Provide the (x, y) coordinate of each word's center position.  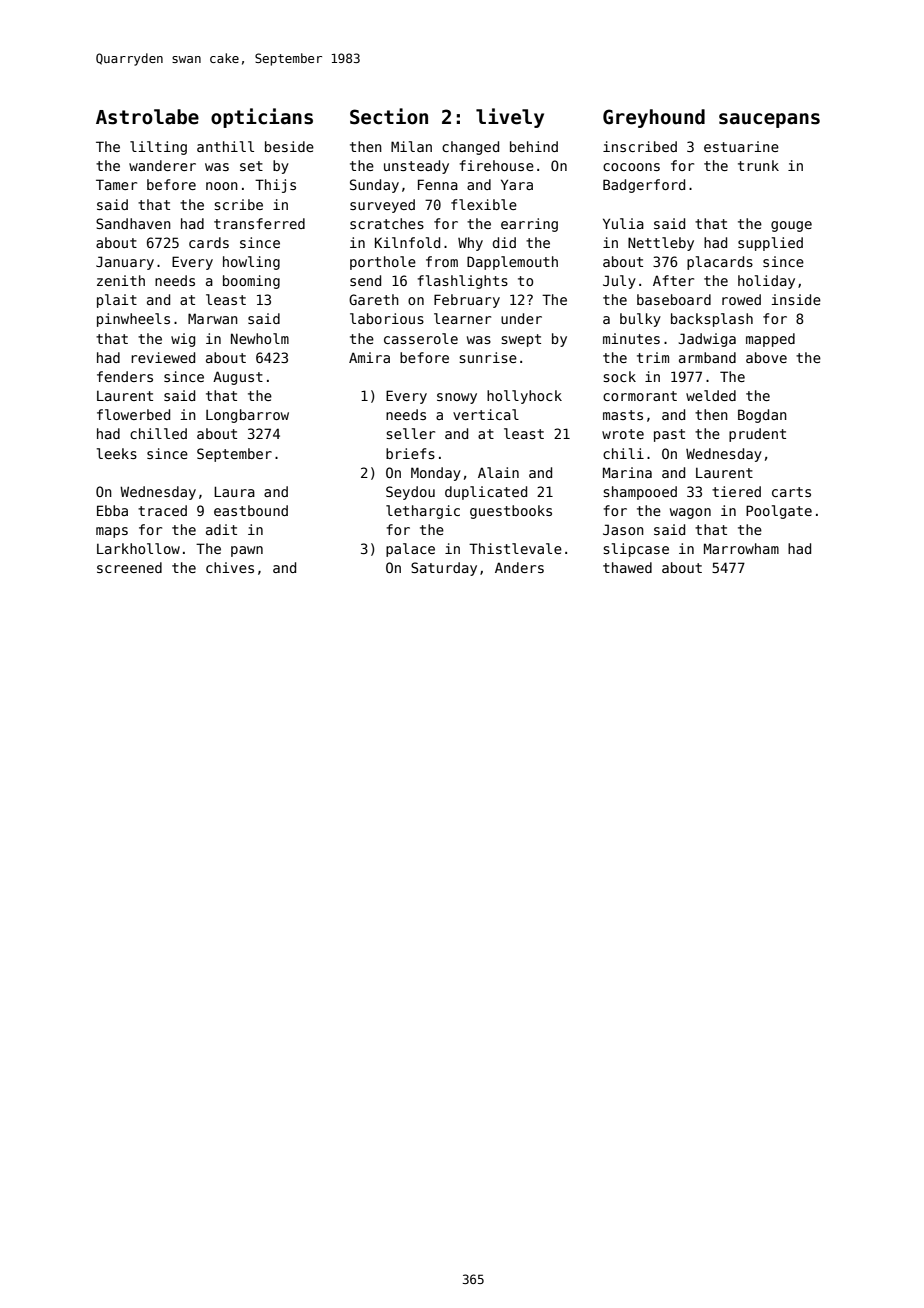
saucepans (769, 120)
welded (711, 395)
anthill (225, 146)
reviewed (163, 357)
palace (410, 550)
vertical (486, 414)
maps (112, 532)
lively (510, 118)
